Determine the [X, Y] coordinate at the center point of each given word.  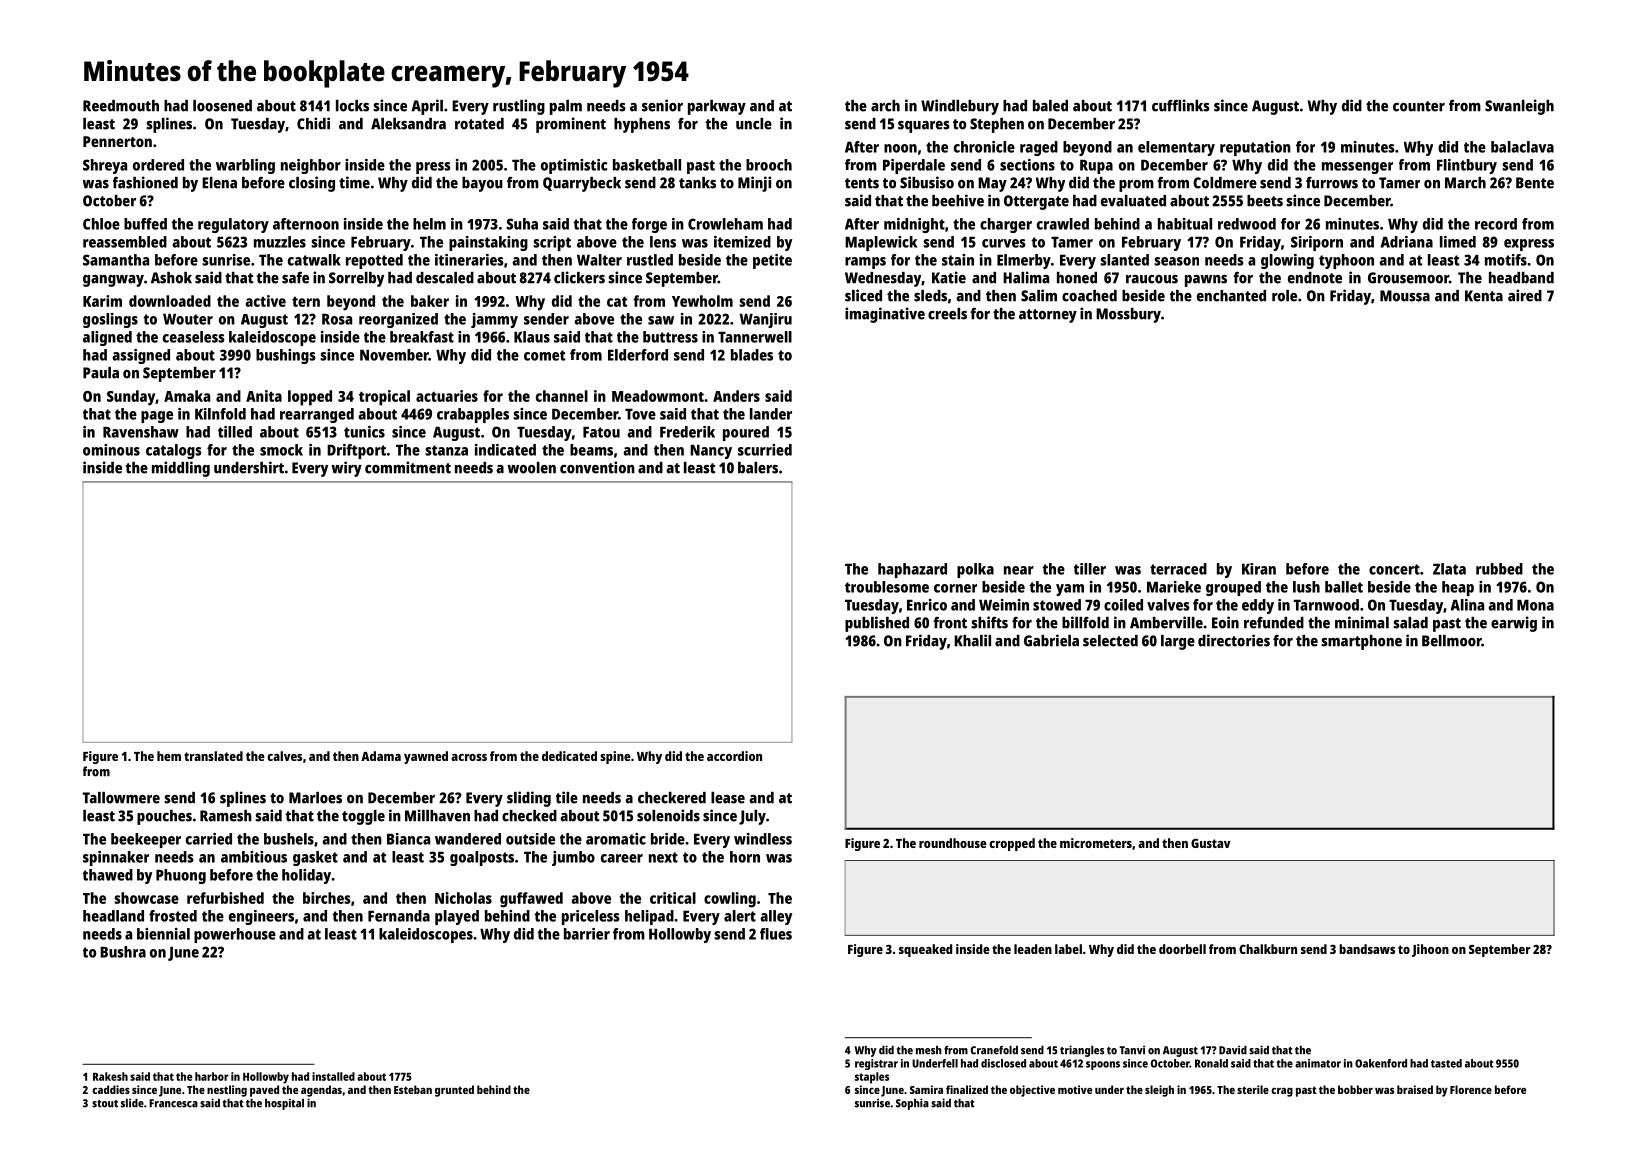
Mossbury [1128, 315]
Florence [1471, 1089]
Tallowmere [121, 798]
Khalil [972, 640]
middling [181, 469]
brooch [769, 165]
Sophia [912, 1104]
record [1496, 224]
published [877, 624]
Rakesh [110, 1076]
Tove [640, 414]
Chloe [101, 224]
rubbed [1499, 569]
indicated [505, 450]
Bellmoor [1452, 641]
